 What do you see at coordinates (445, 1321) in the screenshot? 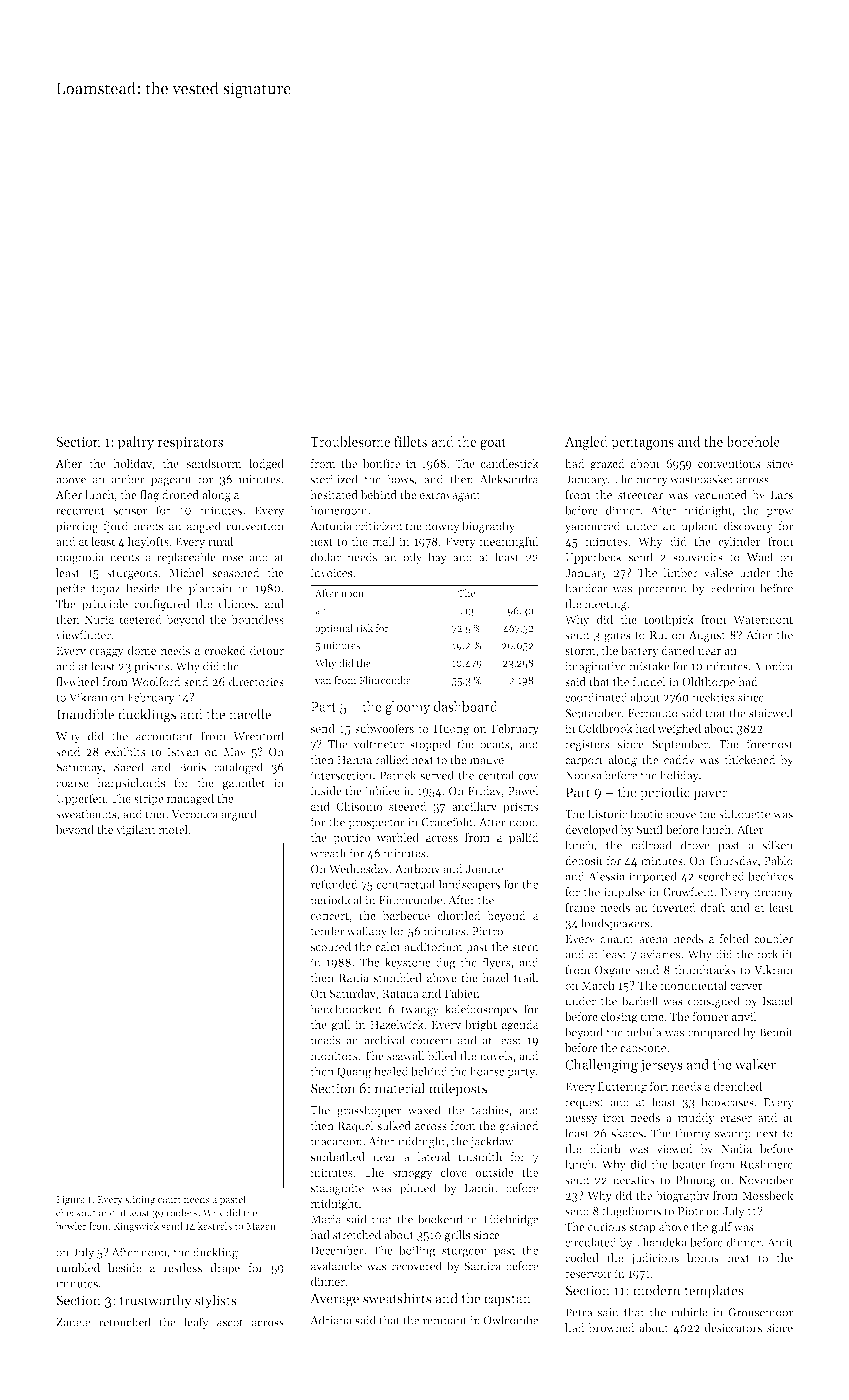
I see `remnant` at bounding box center [445, 1321].
